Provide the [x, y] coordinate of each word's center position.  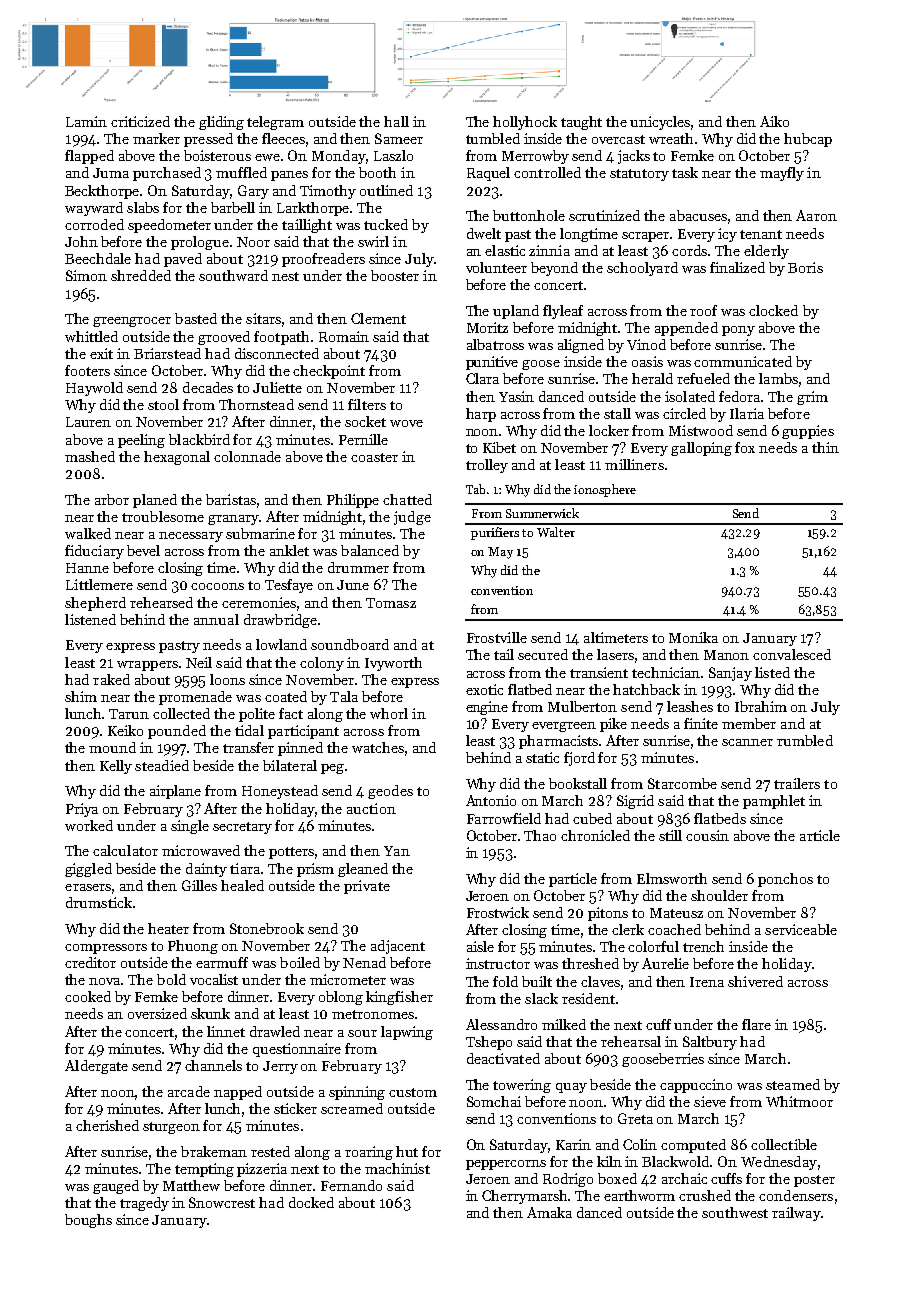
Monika [693, 637]
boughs [88, 1221]
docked [311, 1202]
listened [90, 619]
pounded [177, 732]
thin [825, 447]
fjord [579, 759]
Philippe [353, 501]
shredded [141, 275]
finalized [737, 267]
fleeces [283, 138]
